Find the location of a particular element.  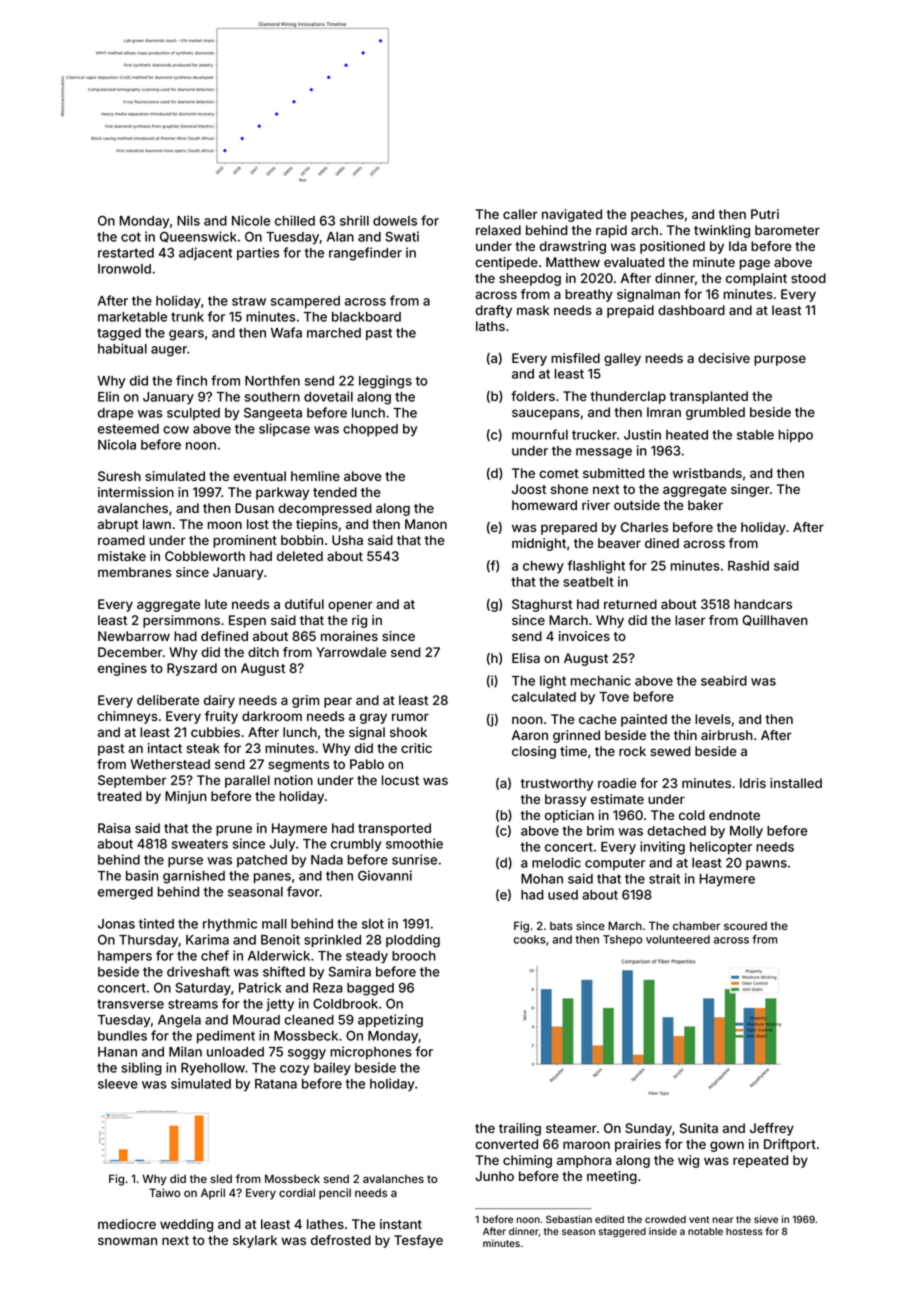

Newbarrow is located at coordinates (134, 636).
